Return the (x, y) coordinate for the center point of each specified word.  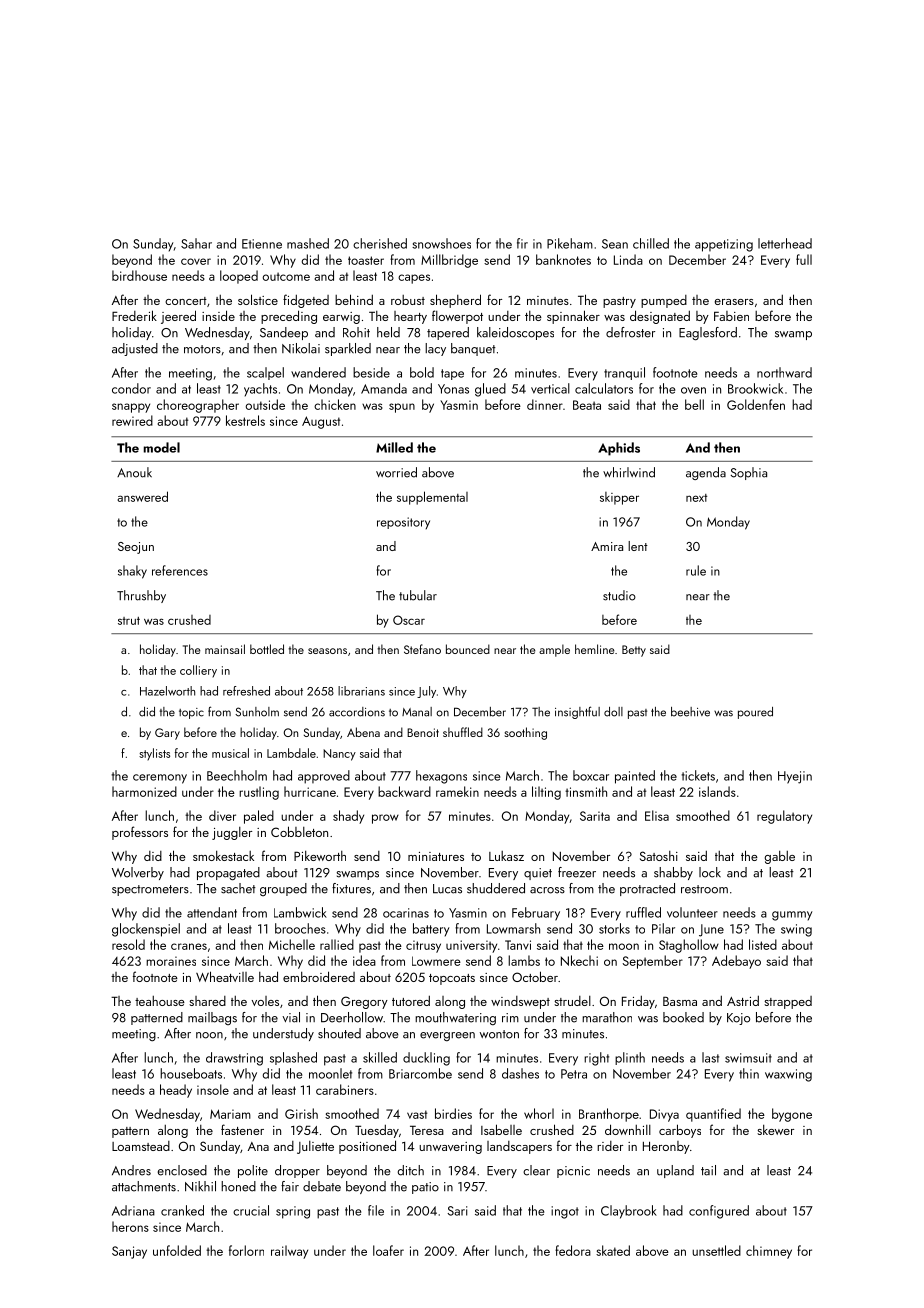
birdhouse (139, 275)
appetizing (724, 245)
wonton (499, 1034)
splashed (293, 1058)
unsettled (716, 1250)
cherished (380, 243)
